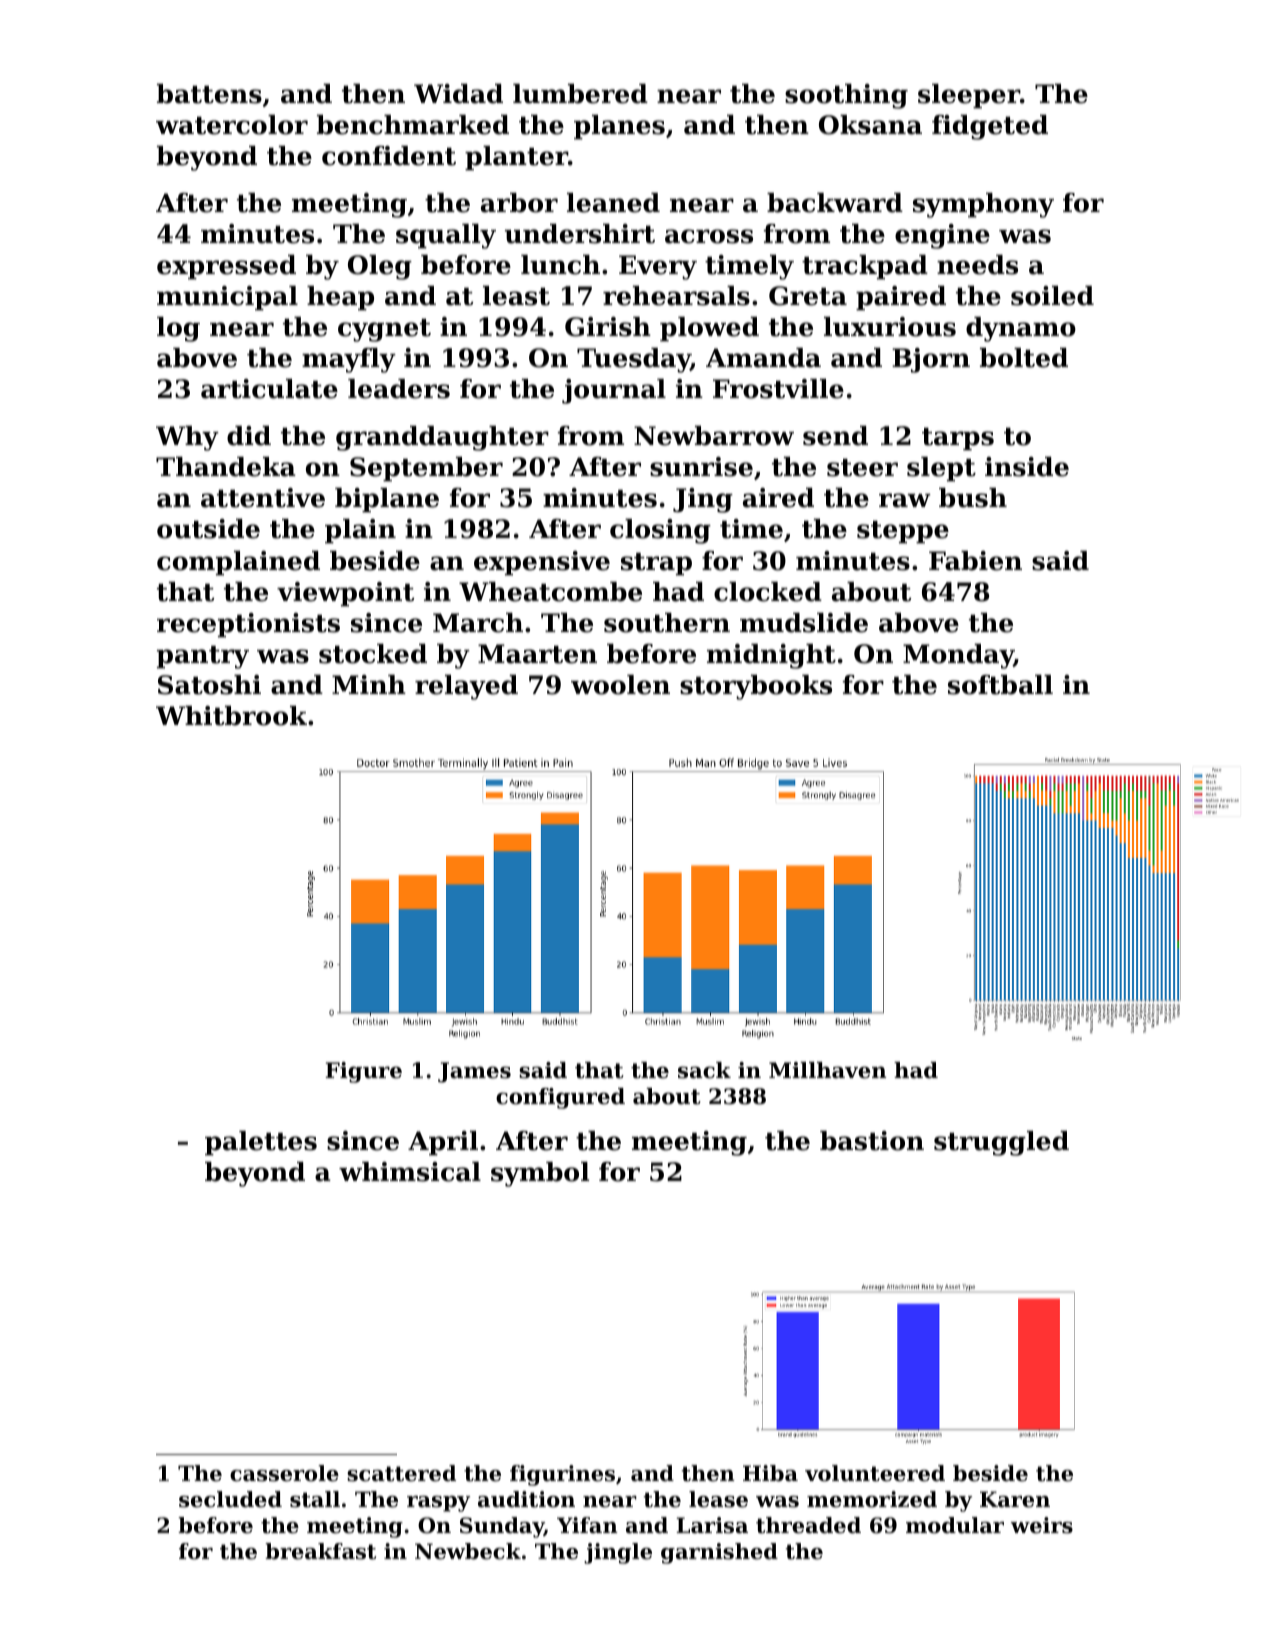 This image has width=1263, height=1635. What do you see at coordinates (261, 1143) in the image?
I see `palettes` at bounding box center [261, 1143].
